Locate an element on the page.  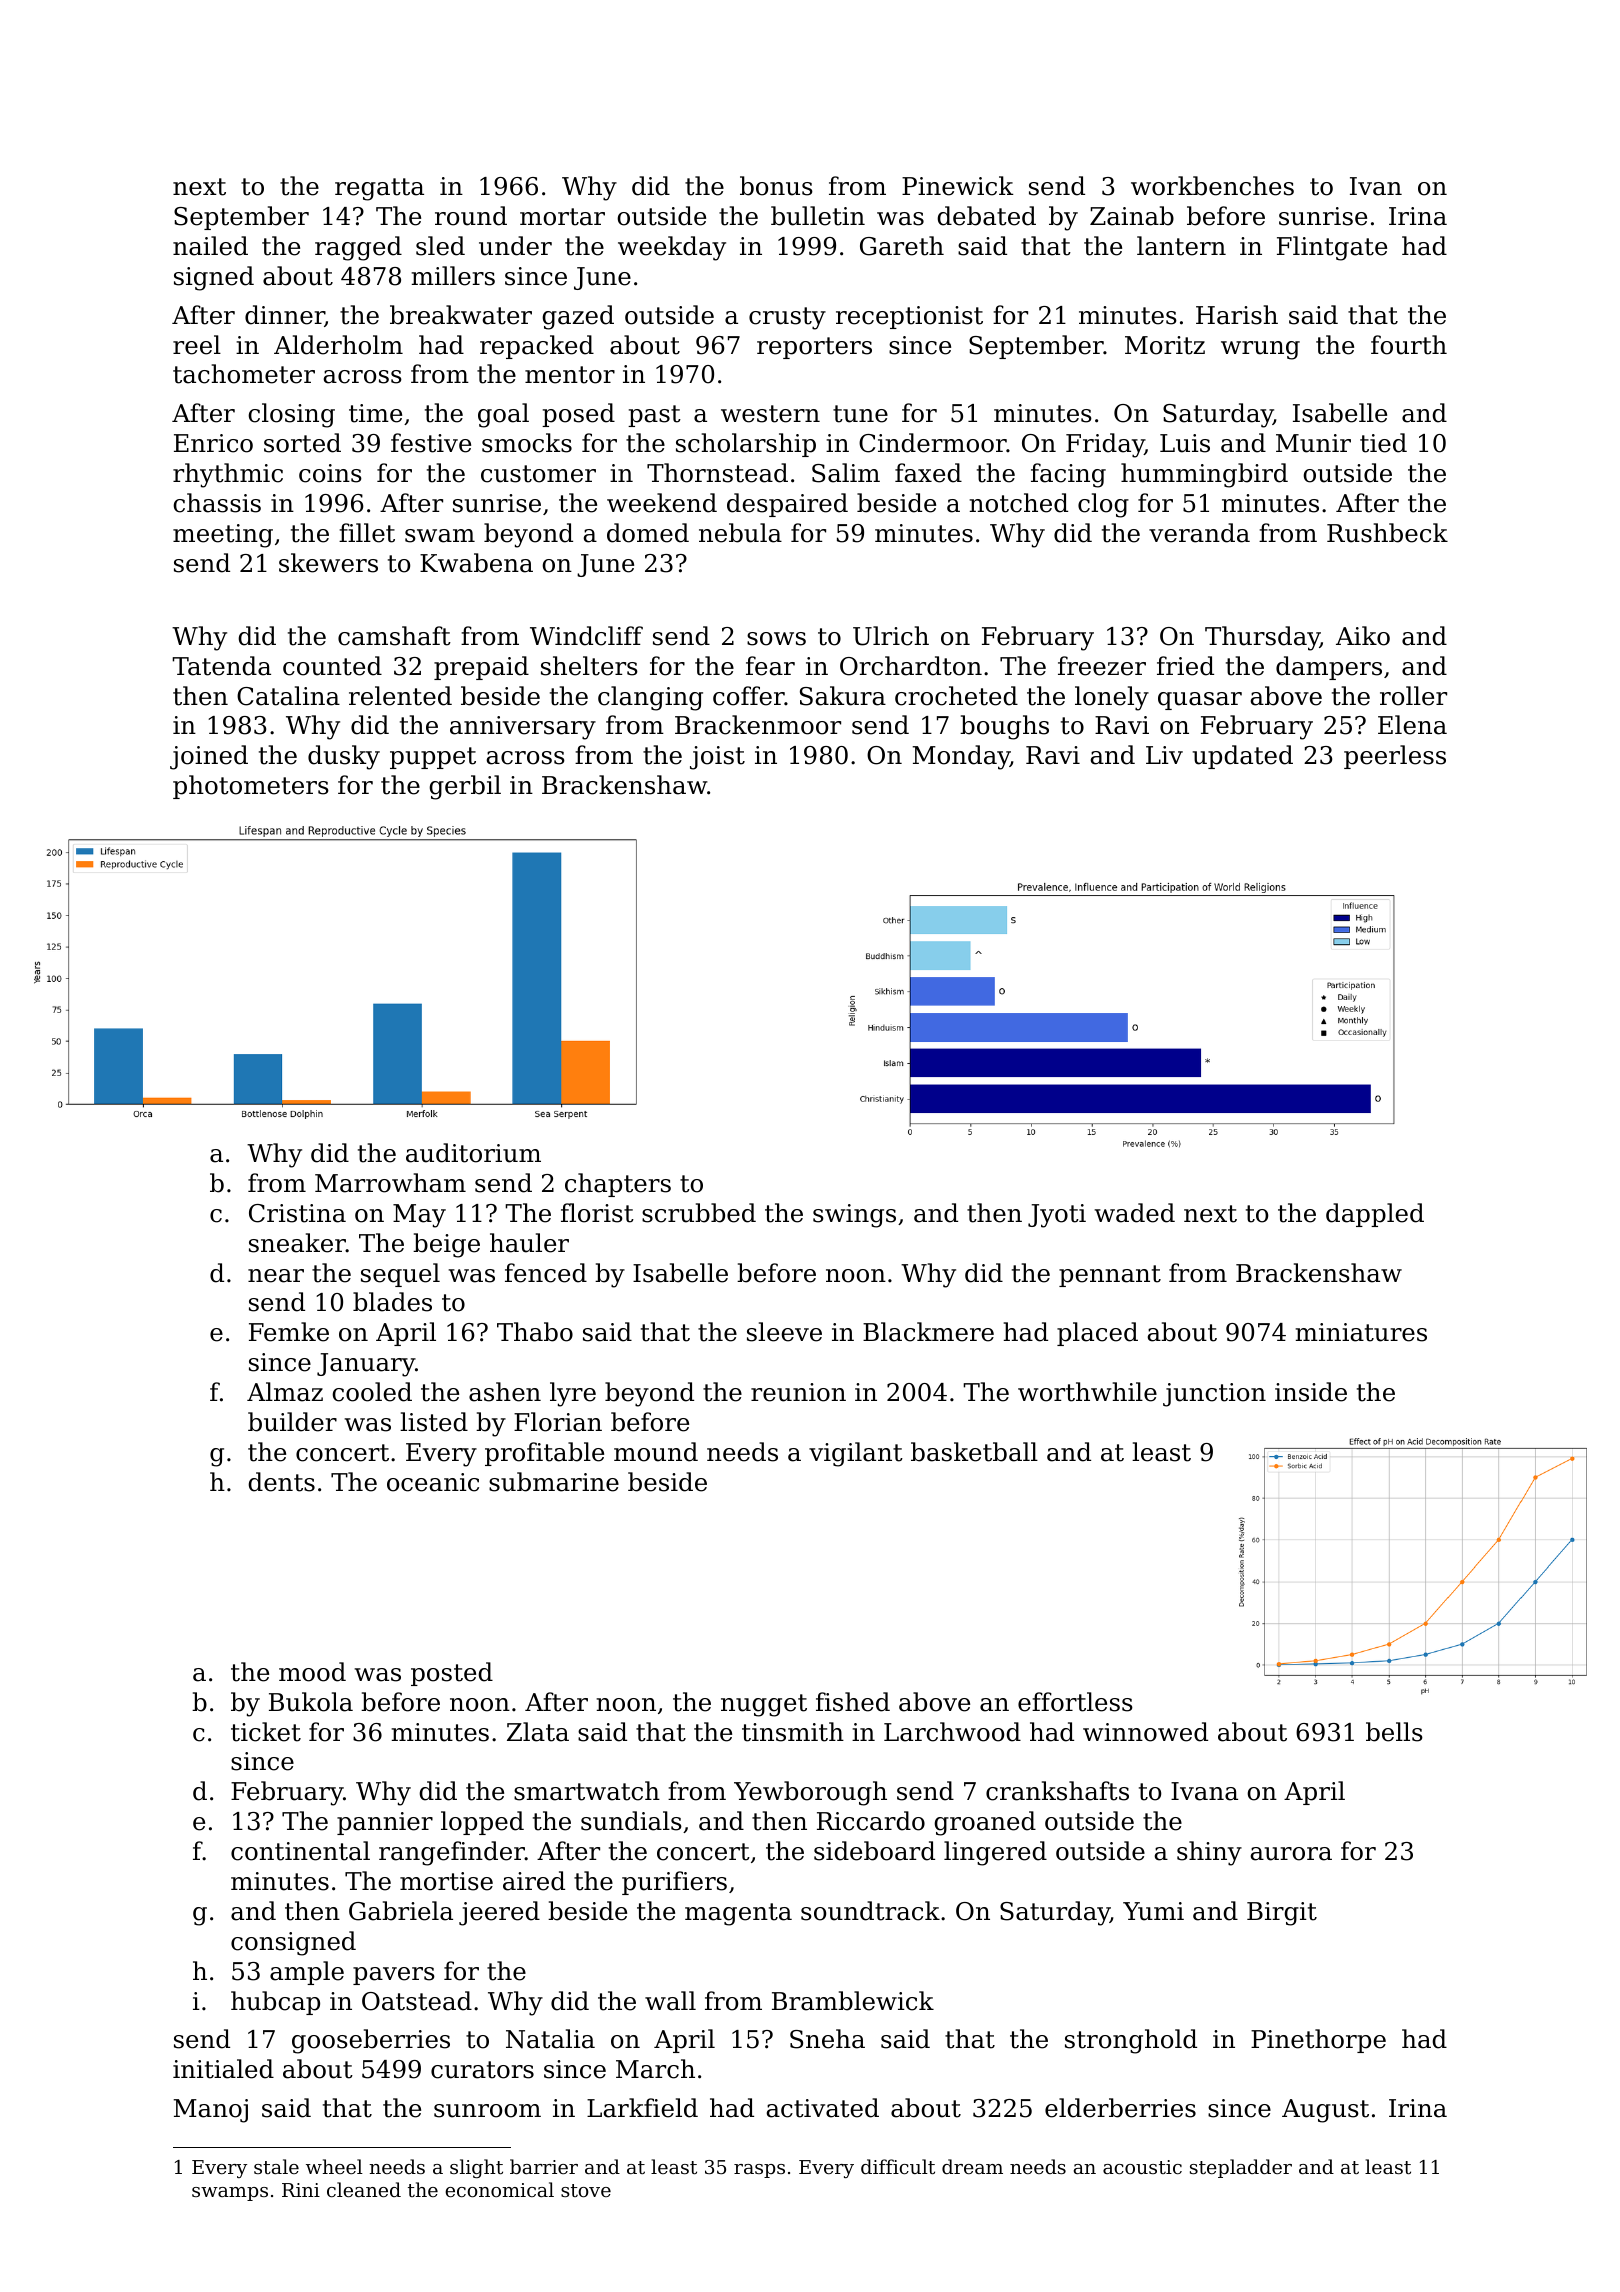
regatta is located at coordinates (379, 189).
